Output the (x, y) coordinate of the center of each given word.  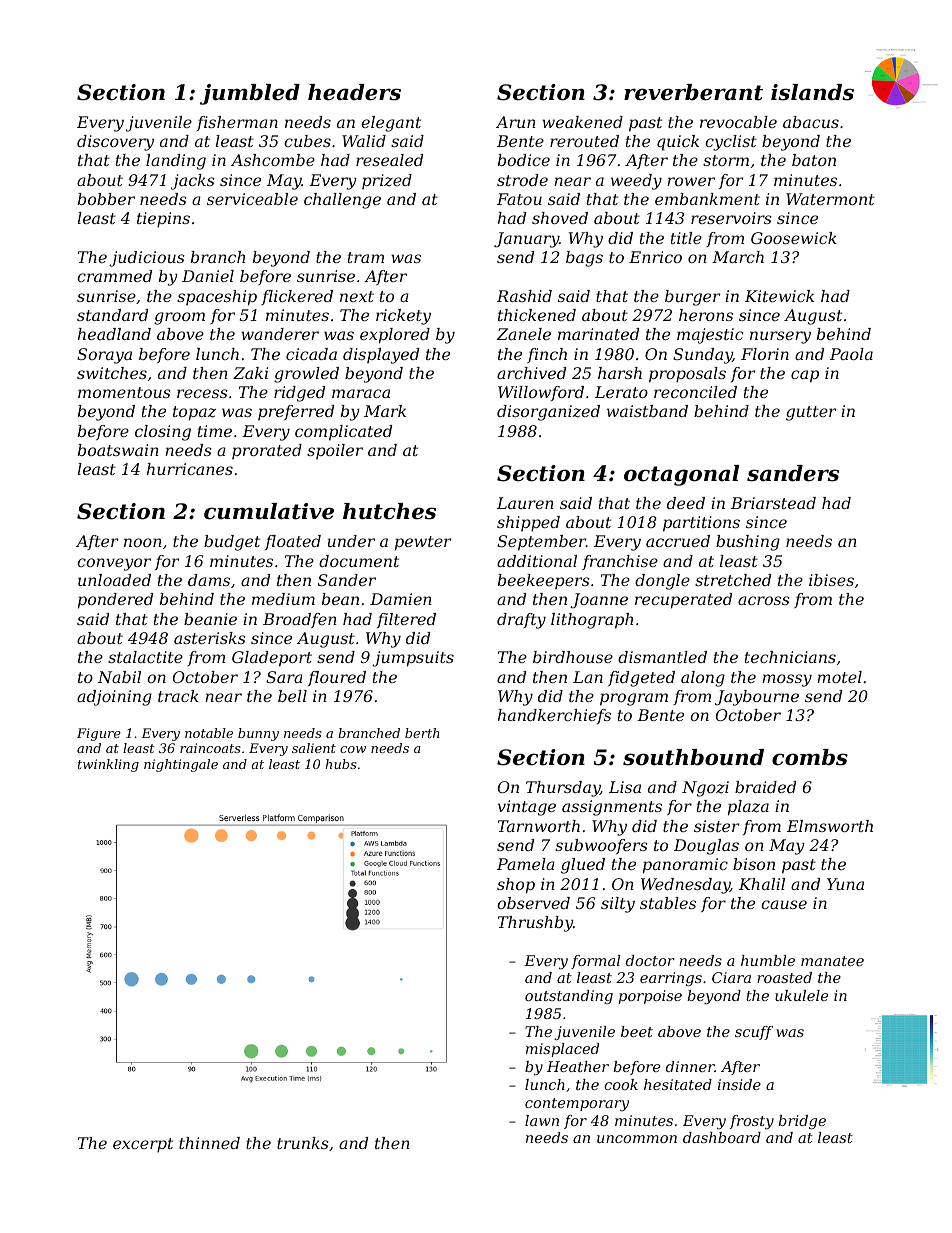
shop (516, 886)
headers (354, 92)
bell (292, 696)
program (634, 699)
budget (232, 543)
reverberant (693, 92)
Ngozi (705, 789)
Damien (401, 599)
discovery (115, 143)
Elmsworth (830, 826)
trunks (303, 1143)
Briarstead (773, 503)
